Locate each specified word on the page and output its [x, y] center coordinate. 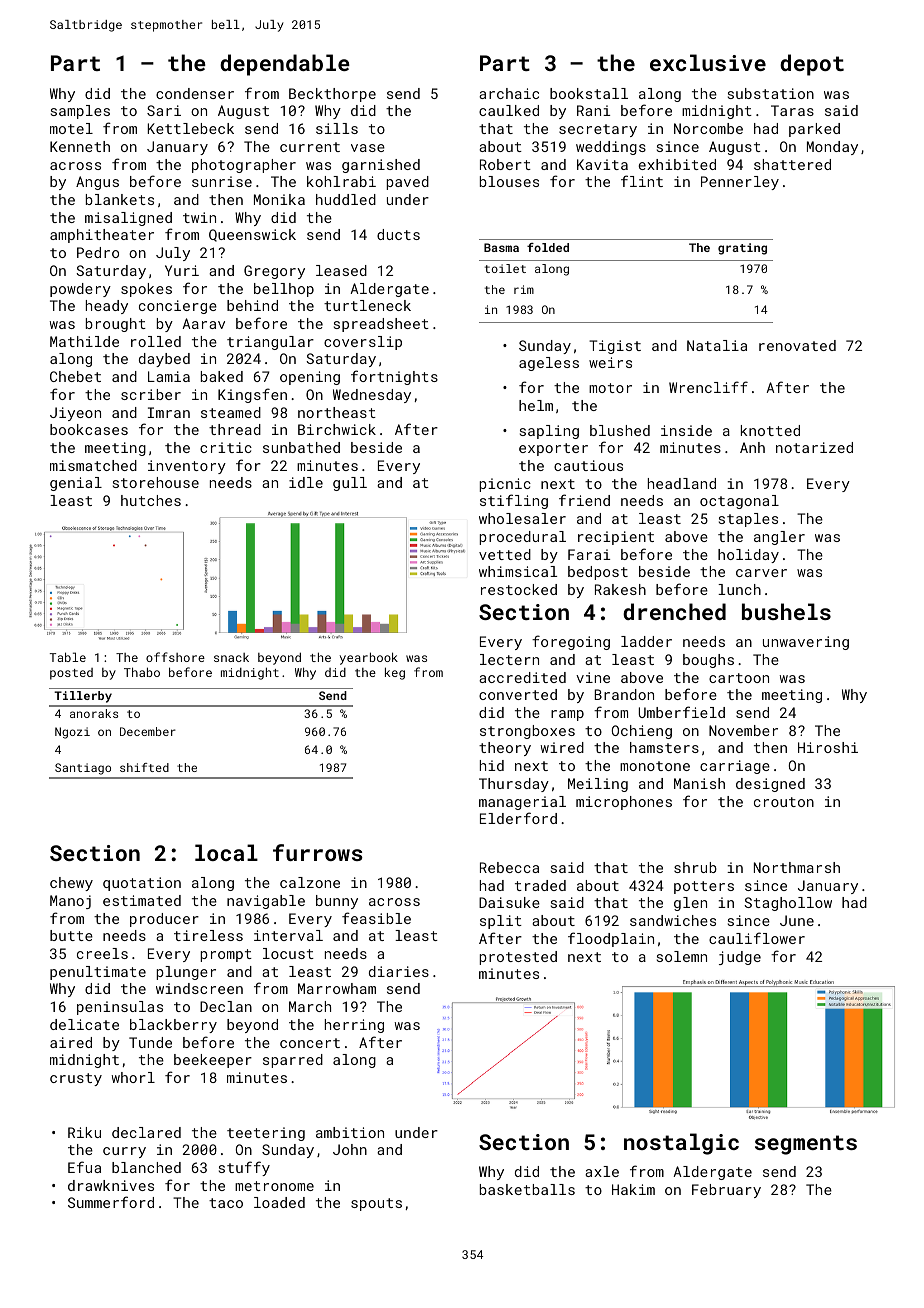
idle [306, 482]
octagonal [739, 502]
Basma [501, 247]
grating [742, 249]
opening [310, 378]
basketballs [527, 1189]
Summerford [111, 1202]
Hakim [633, 1189]
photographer [244, 166]
